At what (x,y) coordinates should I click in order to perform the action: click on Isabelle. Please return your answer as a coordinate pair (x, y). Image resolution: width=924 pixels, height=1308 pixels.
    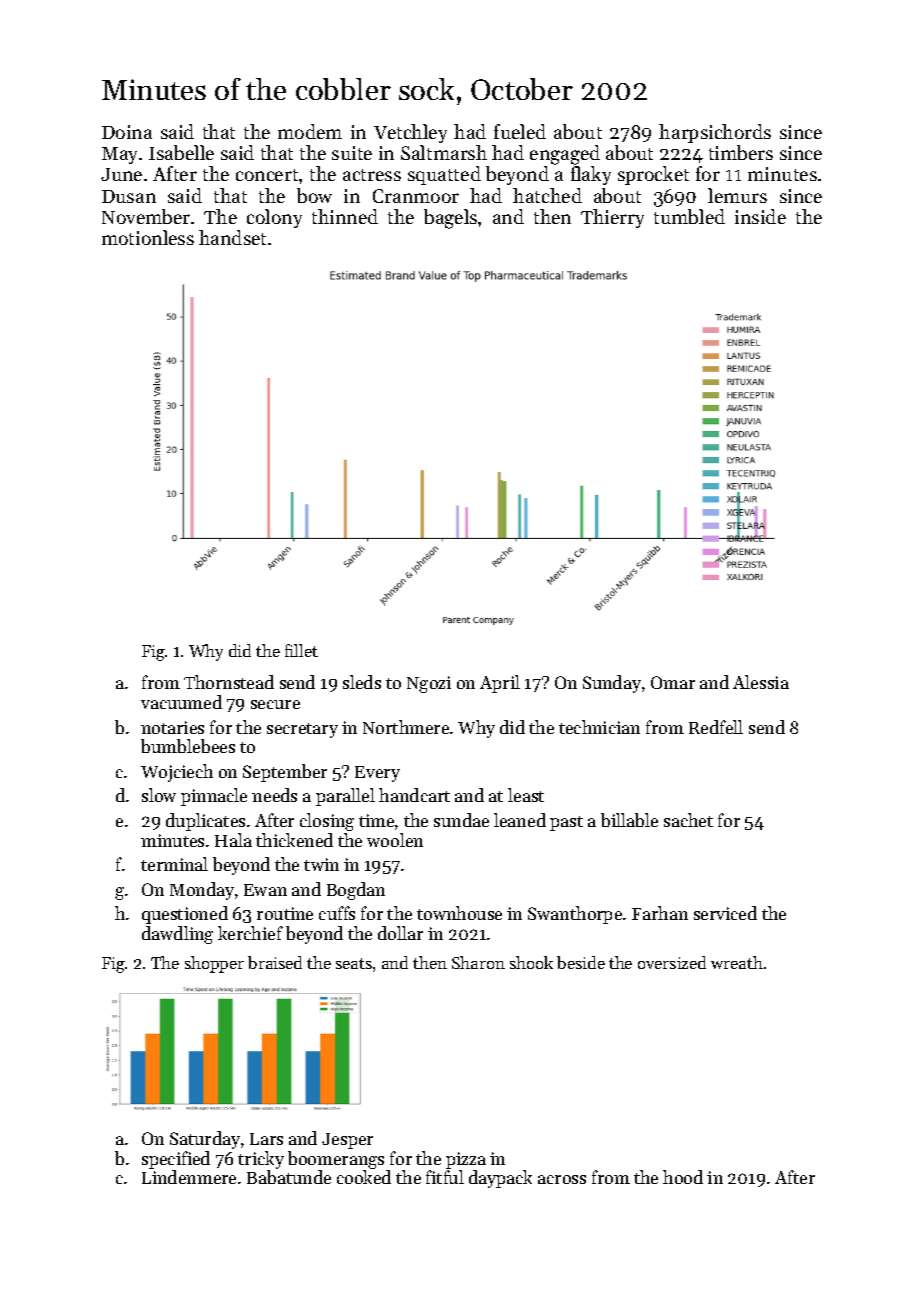
    Looking at the image, I should click on (181, 152).
